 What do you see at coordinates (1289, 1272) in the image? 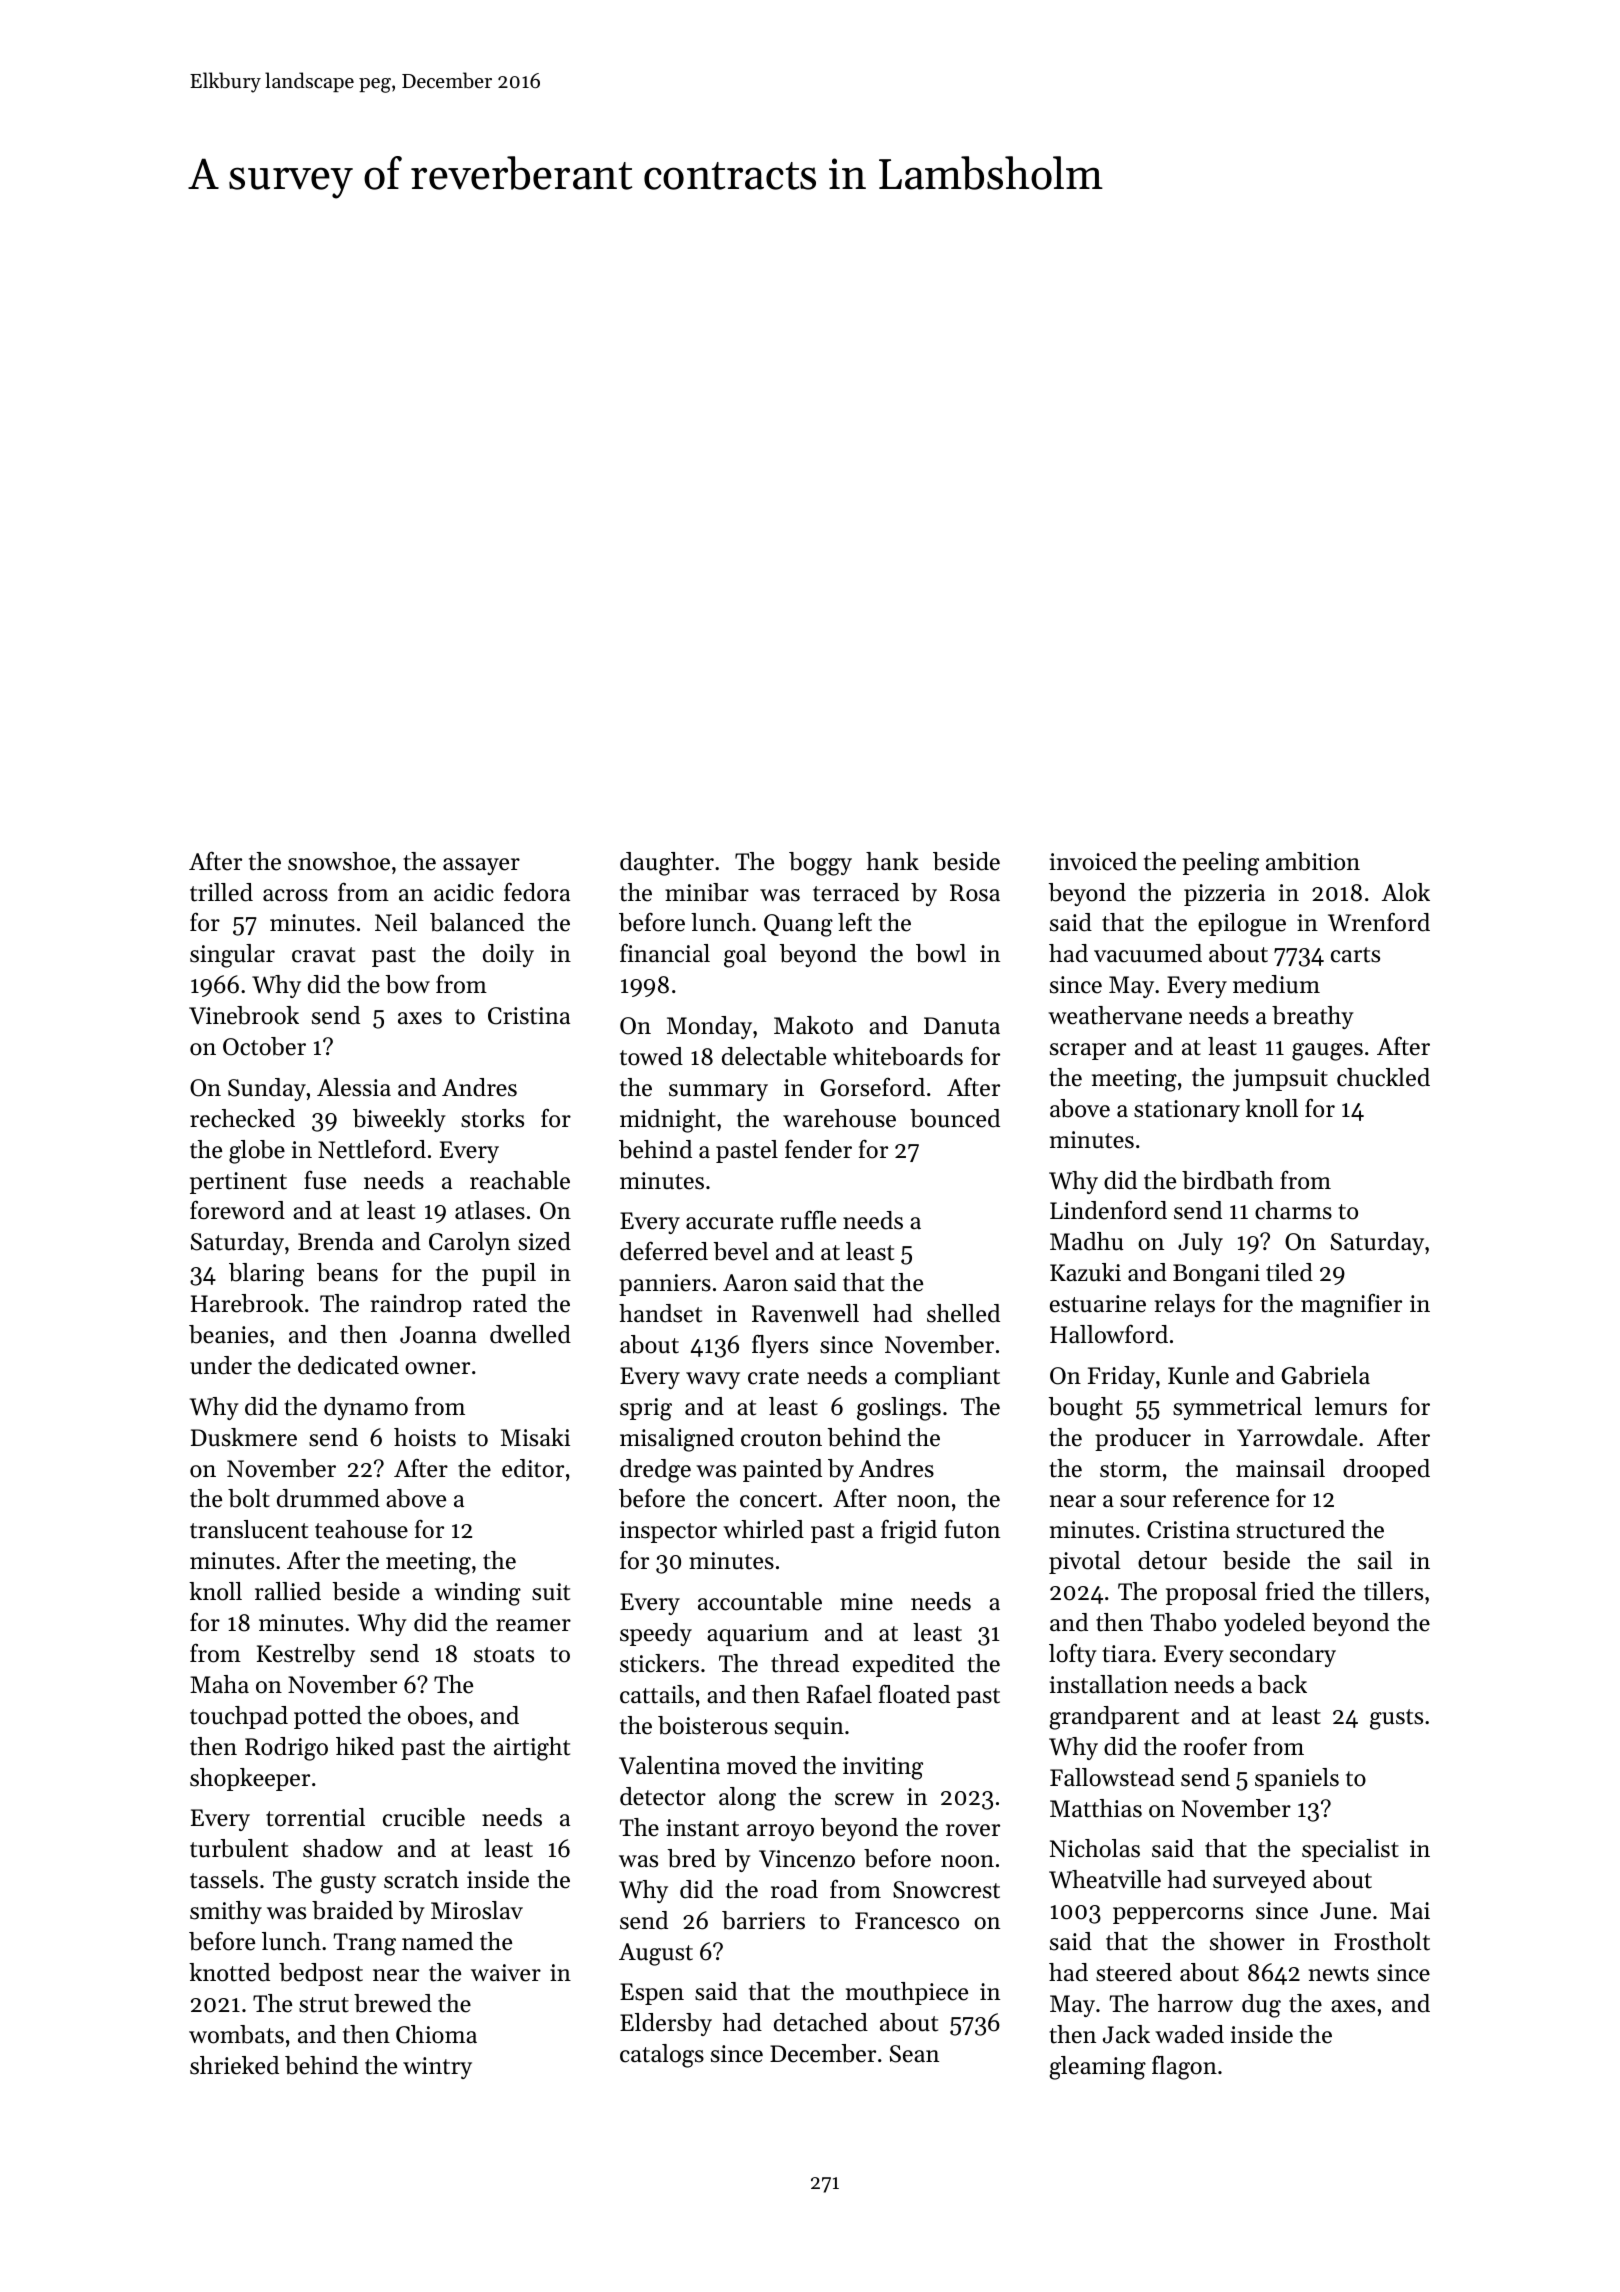
I see `tiled` at bounding box center [1289, 1272].
